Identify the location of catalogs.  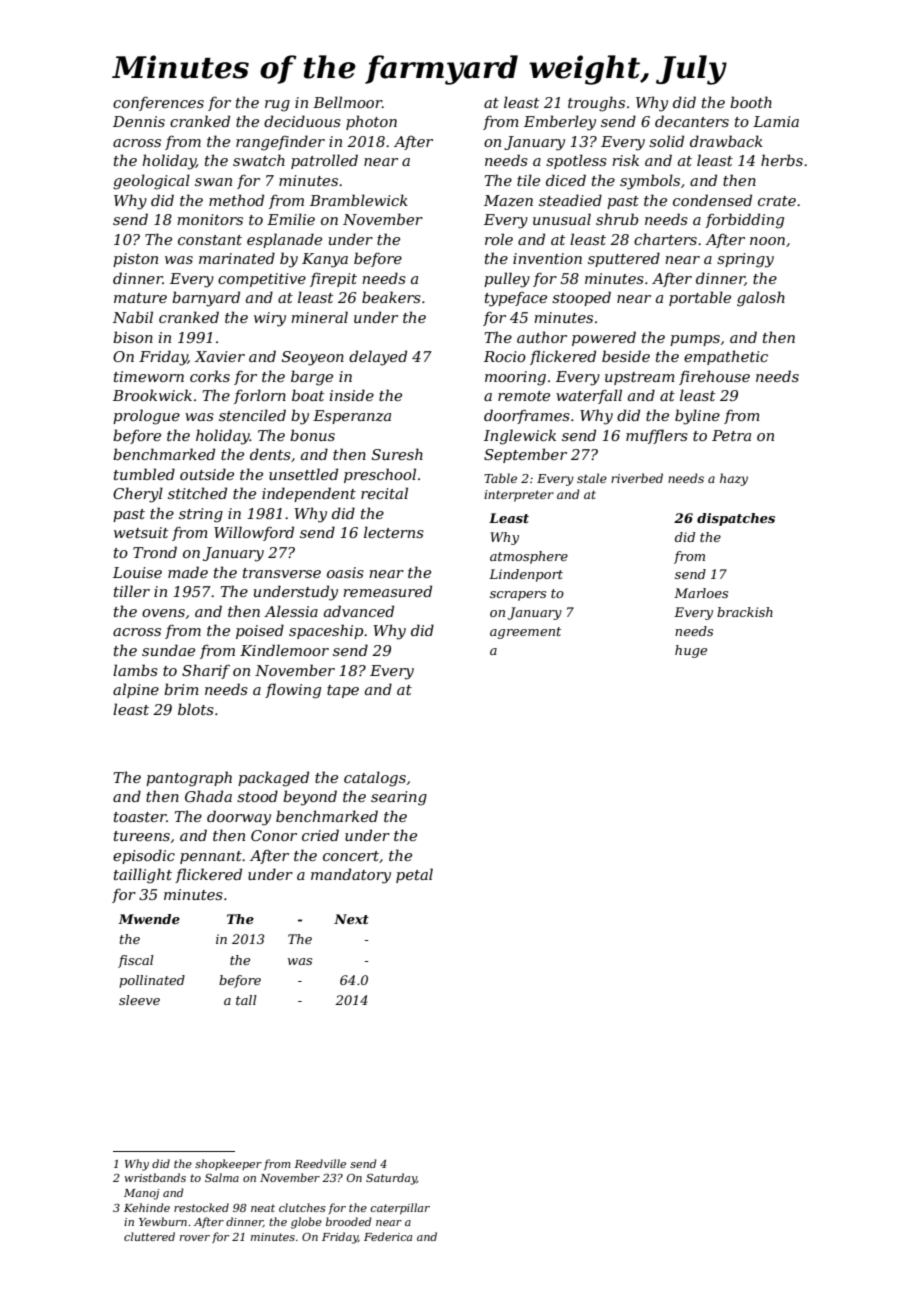
(375, 779).
